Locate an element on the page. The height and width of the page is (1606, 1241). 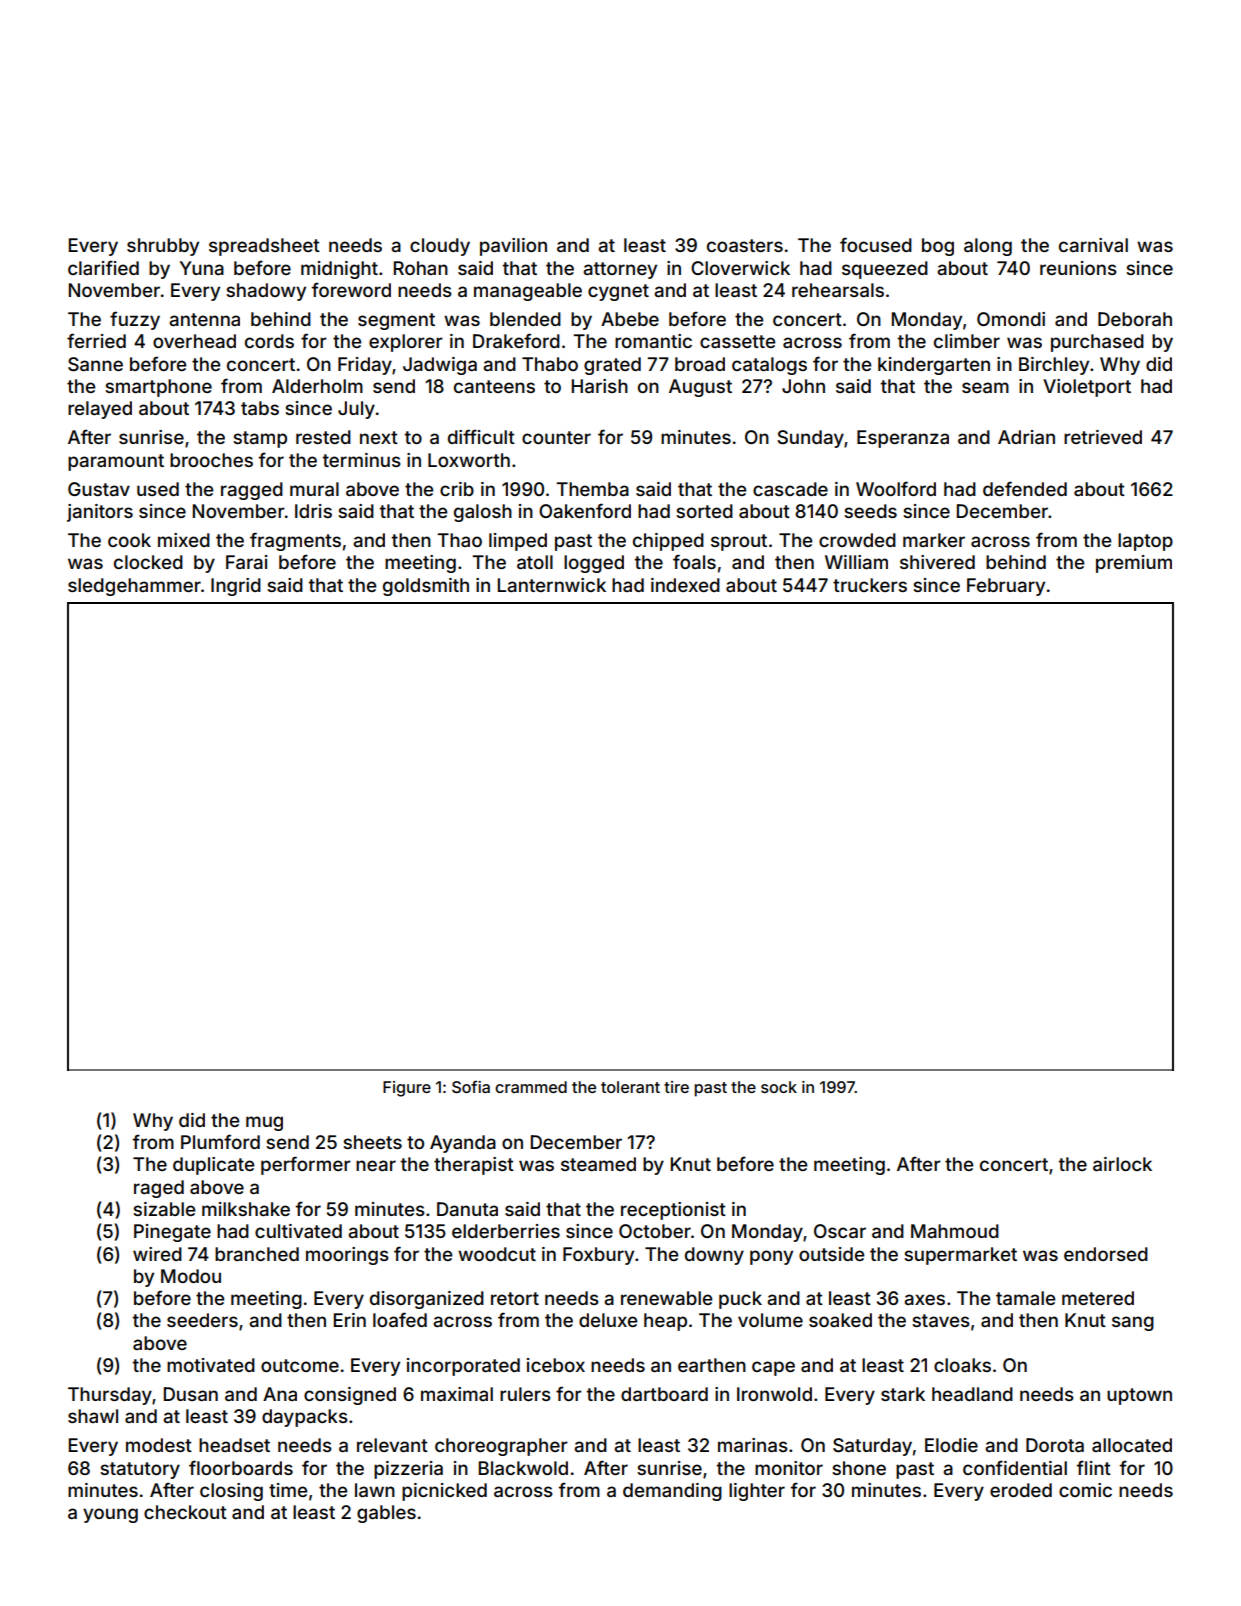
sledgehammer is located at coordinates (134, 587).
